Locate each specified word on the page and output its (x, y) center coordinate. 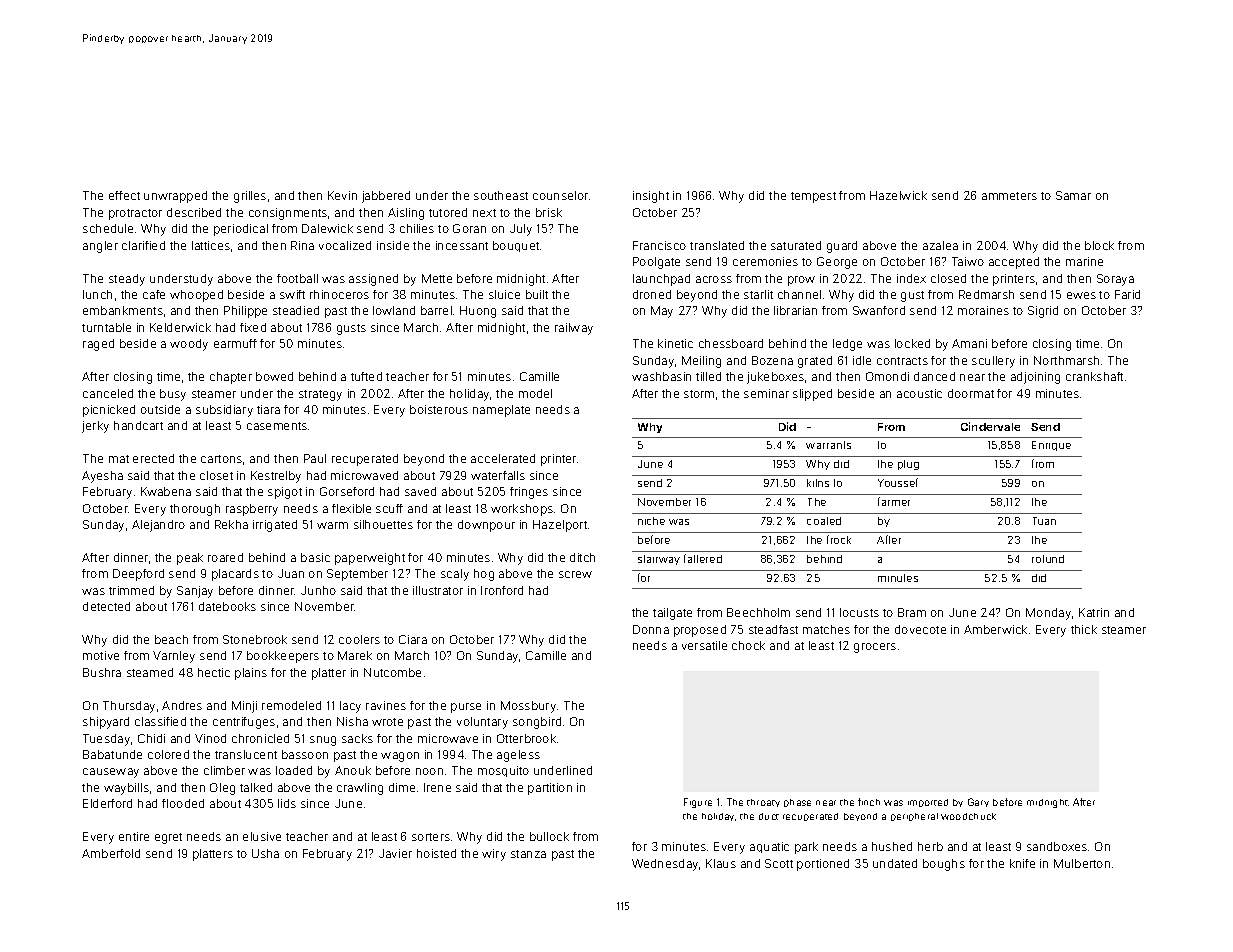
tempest (813, 197)
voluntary (482, 723)
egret (168, 838)
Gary (978, 802)
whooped (196, 296)
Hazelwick (898, 195)
